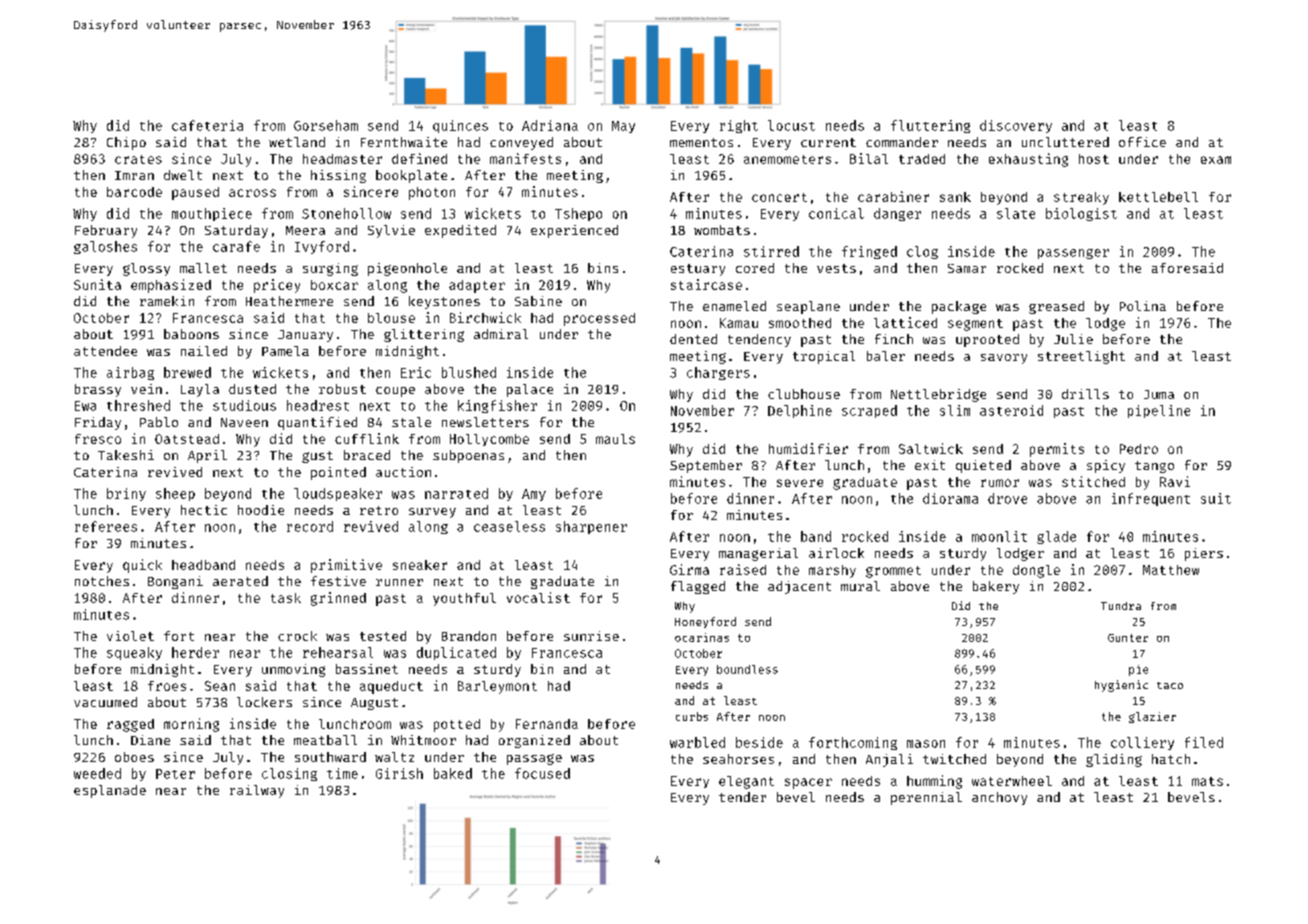 The width and height of the image is (1308, 924). Describe the element at coordinates (105, 247) in the image. I see `galoshes` at that location.
